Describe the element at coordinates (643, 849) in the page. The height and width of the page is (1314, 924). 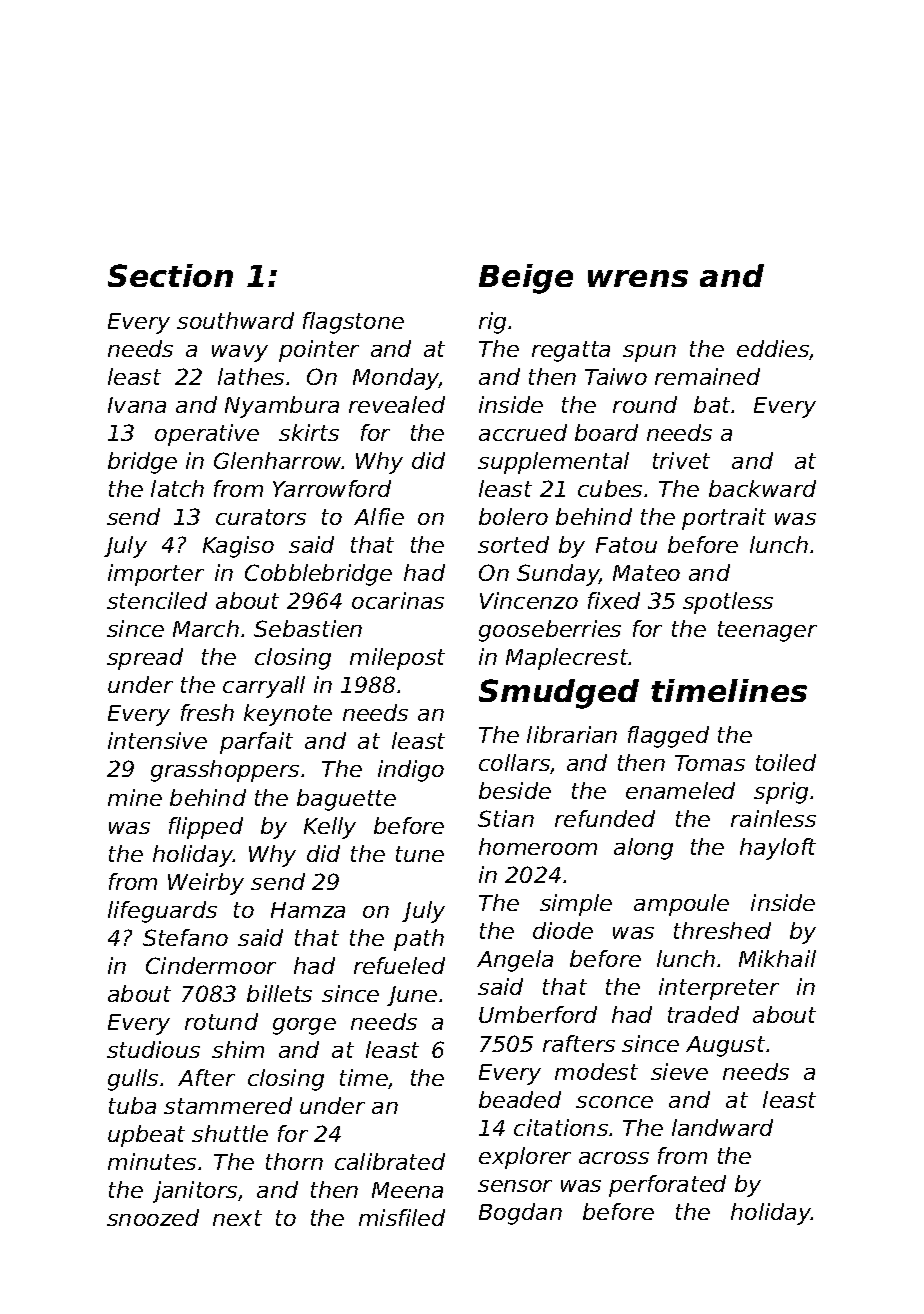
I see `along` at that location.
